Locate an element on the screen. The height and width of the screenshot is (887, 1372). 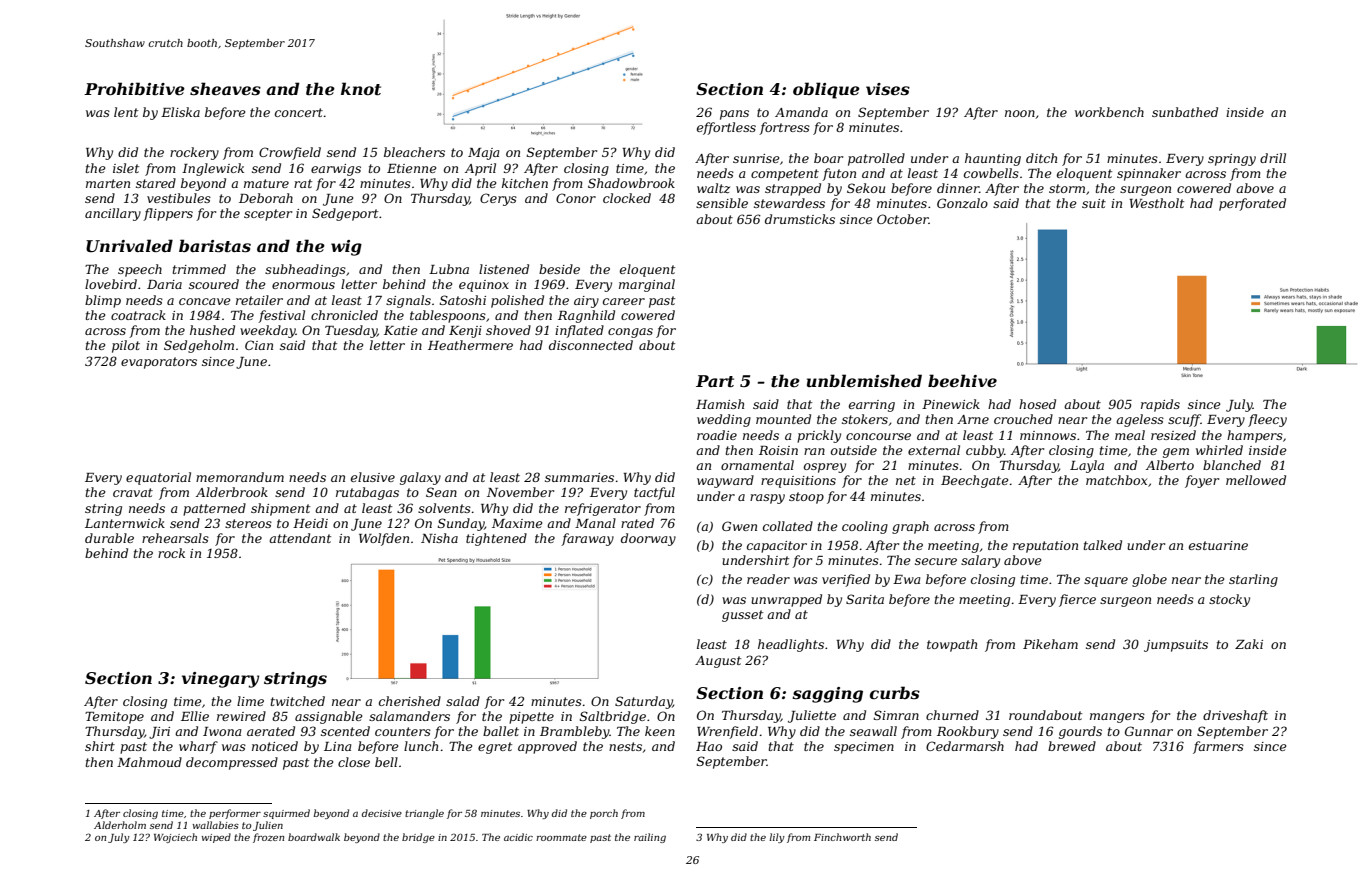
minnows is located at coordinates (1048, 435).
